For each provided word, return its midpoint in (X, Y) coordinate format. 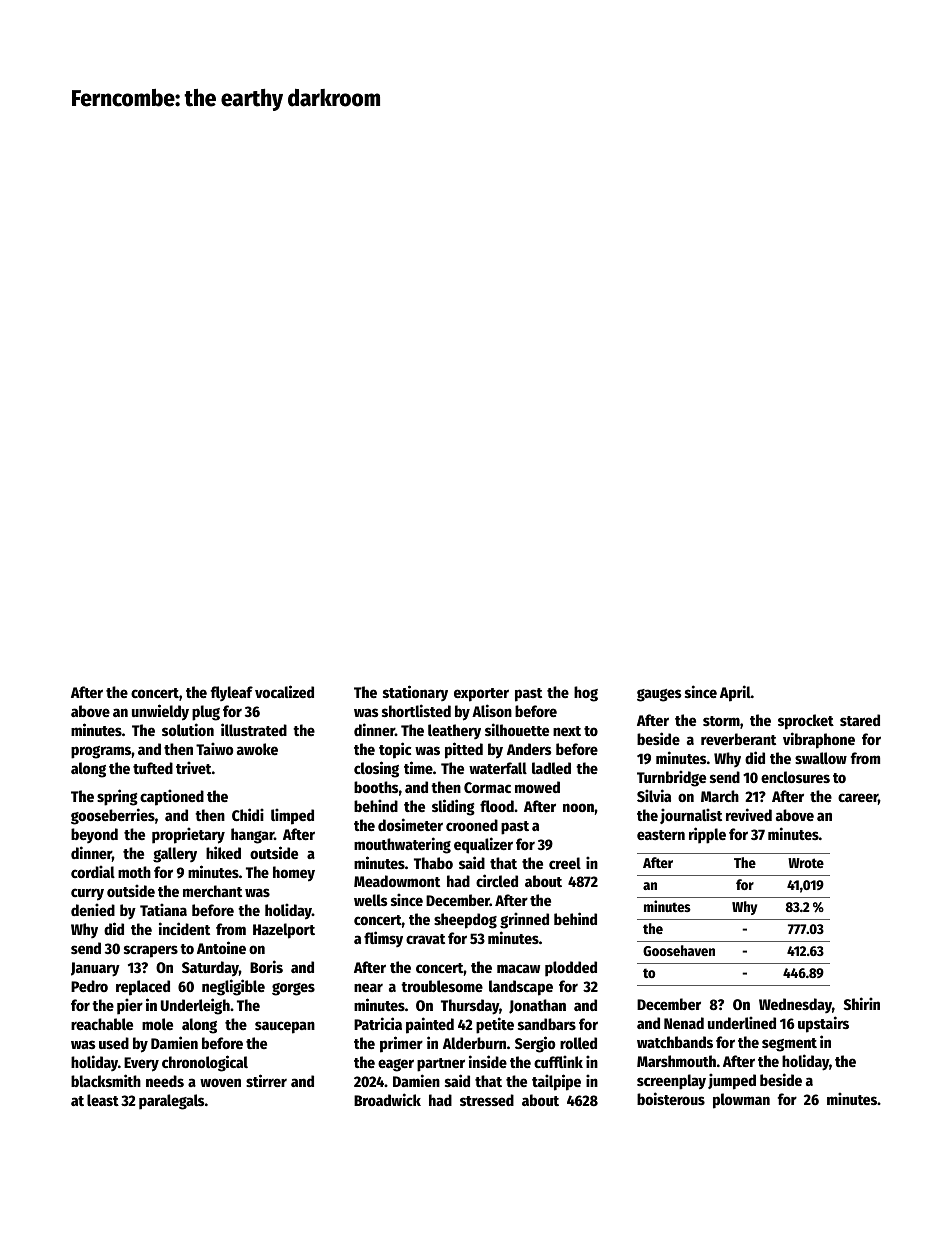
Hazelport (284, 931)
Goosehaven (679, 950)
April (735, 693)
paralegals (172, 1102)
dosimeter (410, 824)
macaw (518, 968)
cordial (93, 871)
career (858, 797)
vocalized (284, 691)
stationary (415, 693)
